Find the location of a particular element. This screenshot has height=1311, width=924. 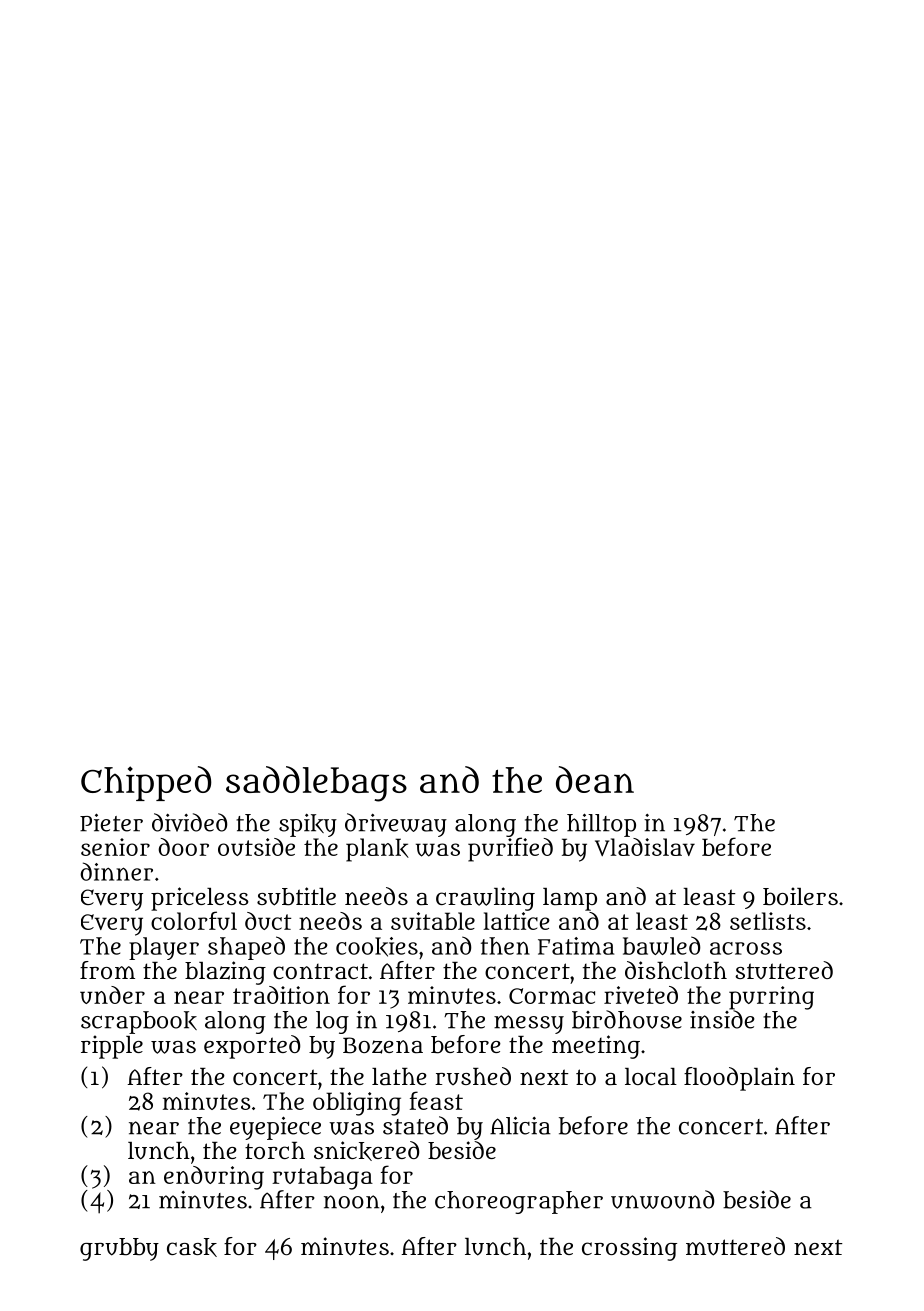

player is located at coordinates (164, 948).
